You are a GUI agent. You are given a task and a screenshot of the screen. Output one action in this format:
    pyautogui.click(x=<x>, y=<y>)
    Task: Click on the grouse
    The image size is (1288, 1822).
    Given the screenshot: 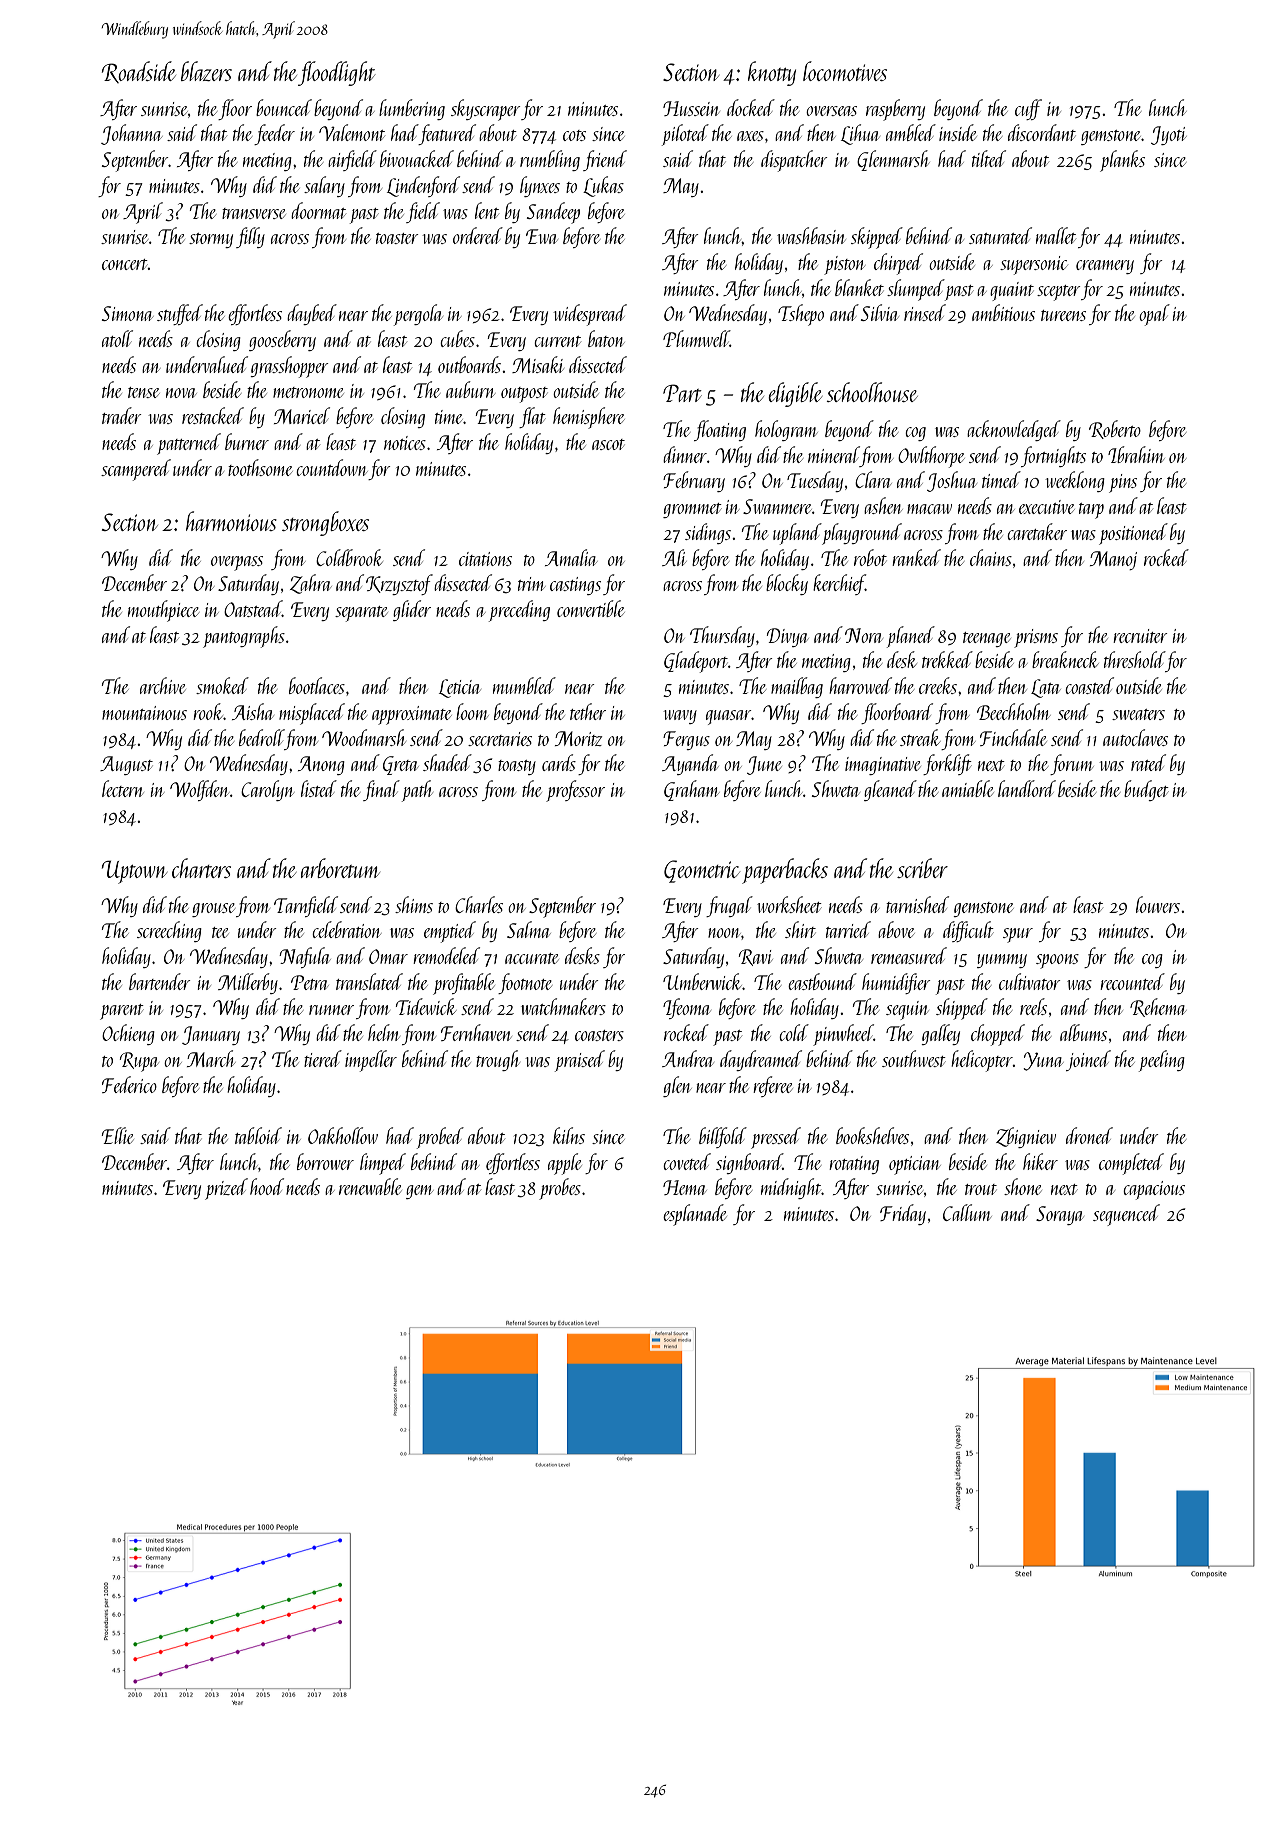 What is the action you would take?
    pyautogui.click(x=213, y=910)
